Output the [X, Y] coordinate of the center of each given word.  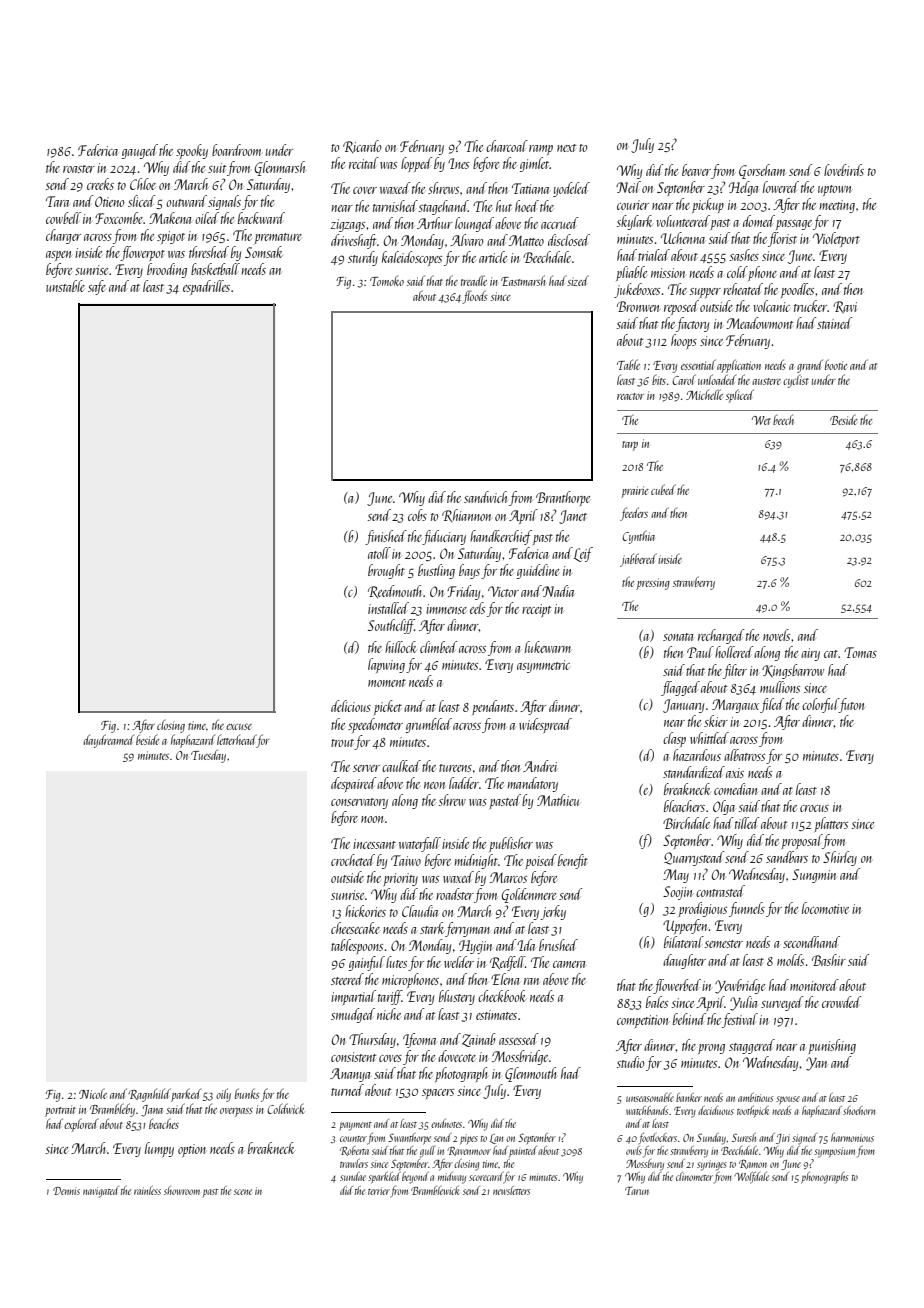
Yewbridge [740, 986]
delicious [351, 706]
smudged [353, 1015]
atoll [379, 553]
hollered [734, 652]
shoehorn [859, 1110]
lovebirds [844, 170]
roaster [79, 169]
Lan [496, 1139]
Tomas [860, 652]
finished [386, 537]
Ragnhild [149, 1095]
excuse [239, 727]
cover [365, 190]
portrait [60, 1111]
